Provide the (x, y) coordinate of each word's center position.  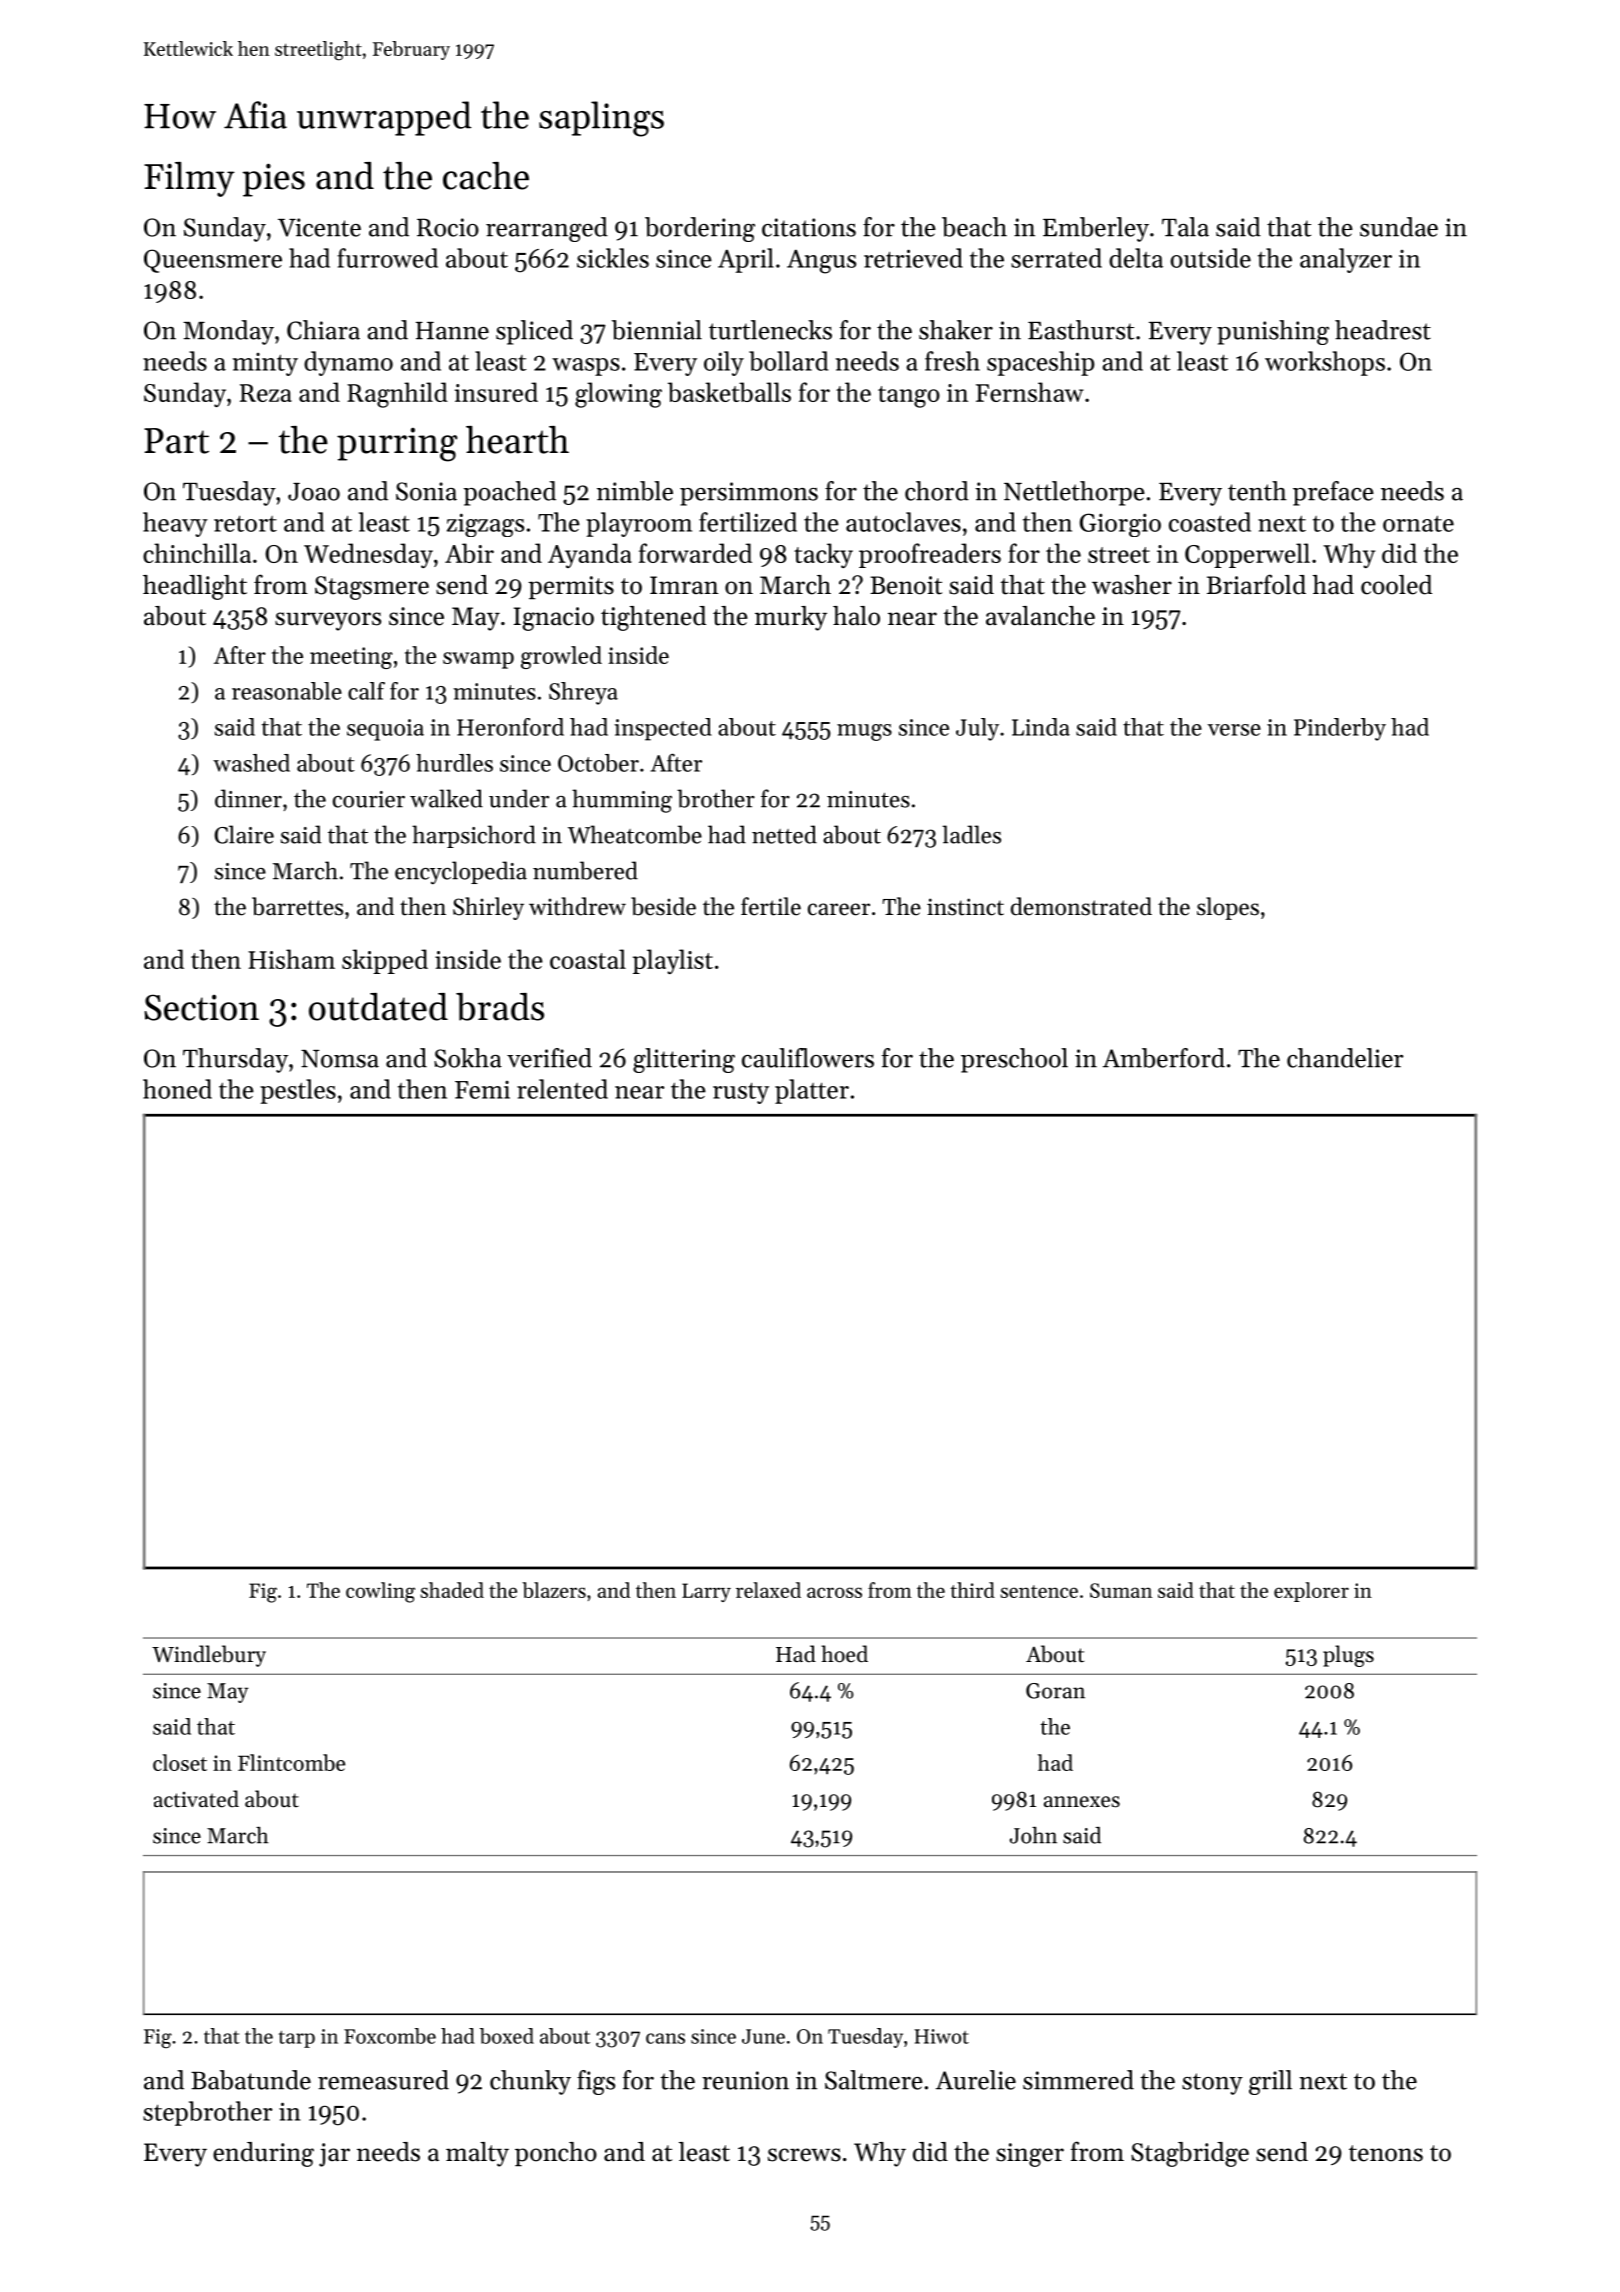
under (519, 798)
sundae (1399, 227)
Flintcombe (291, 1762)
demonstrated (1081, 906)
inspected (663, 729)
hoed (844, 1654)
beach (974, 227)
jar (334, 2155)
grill (1270, 2082)
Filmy (189, 179)
